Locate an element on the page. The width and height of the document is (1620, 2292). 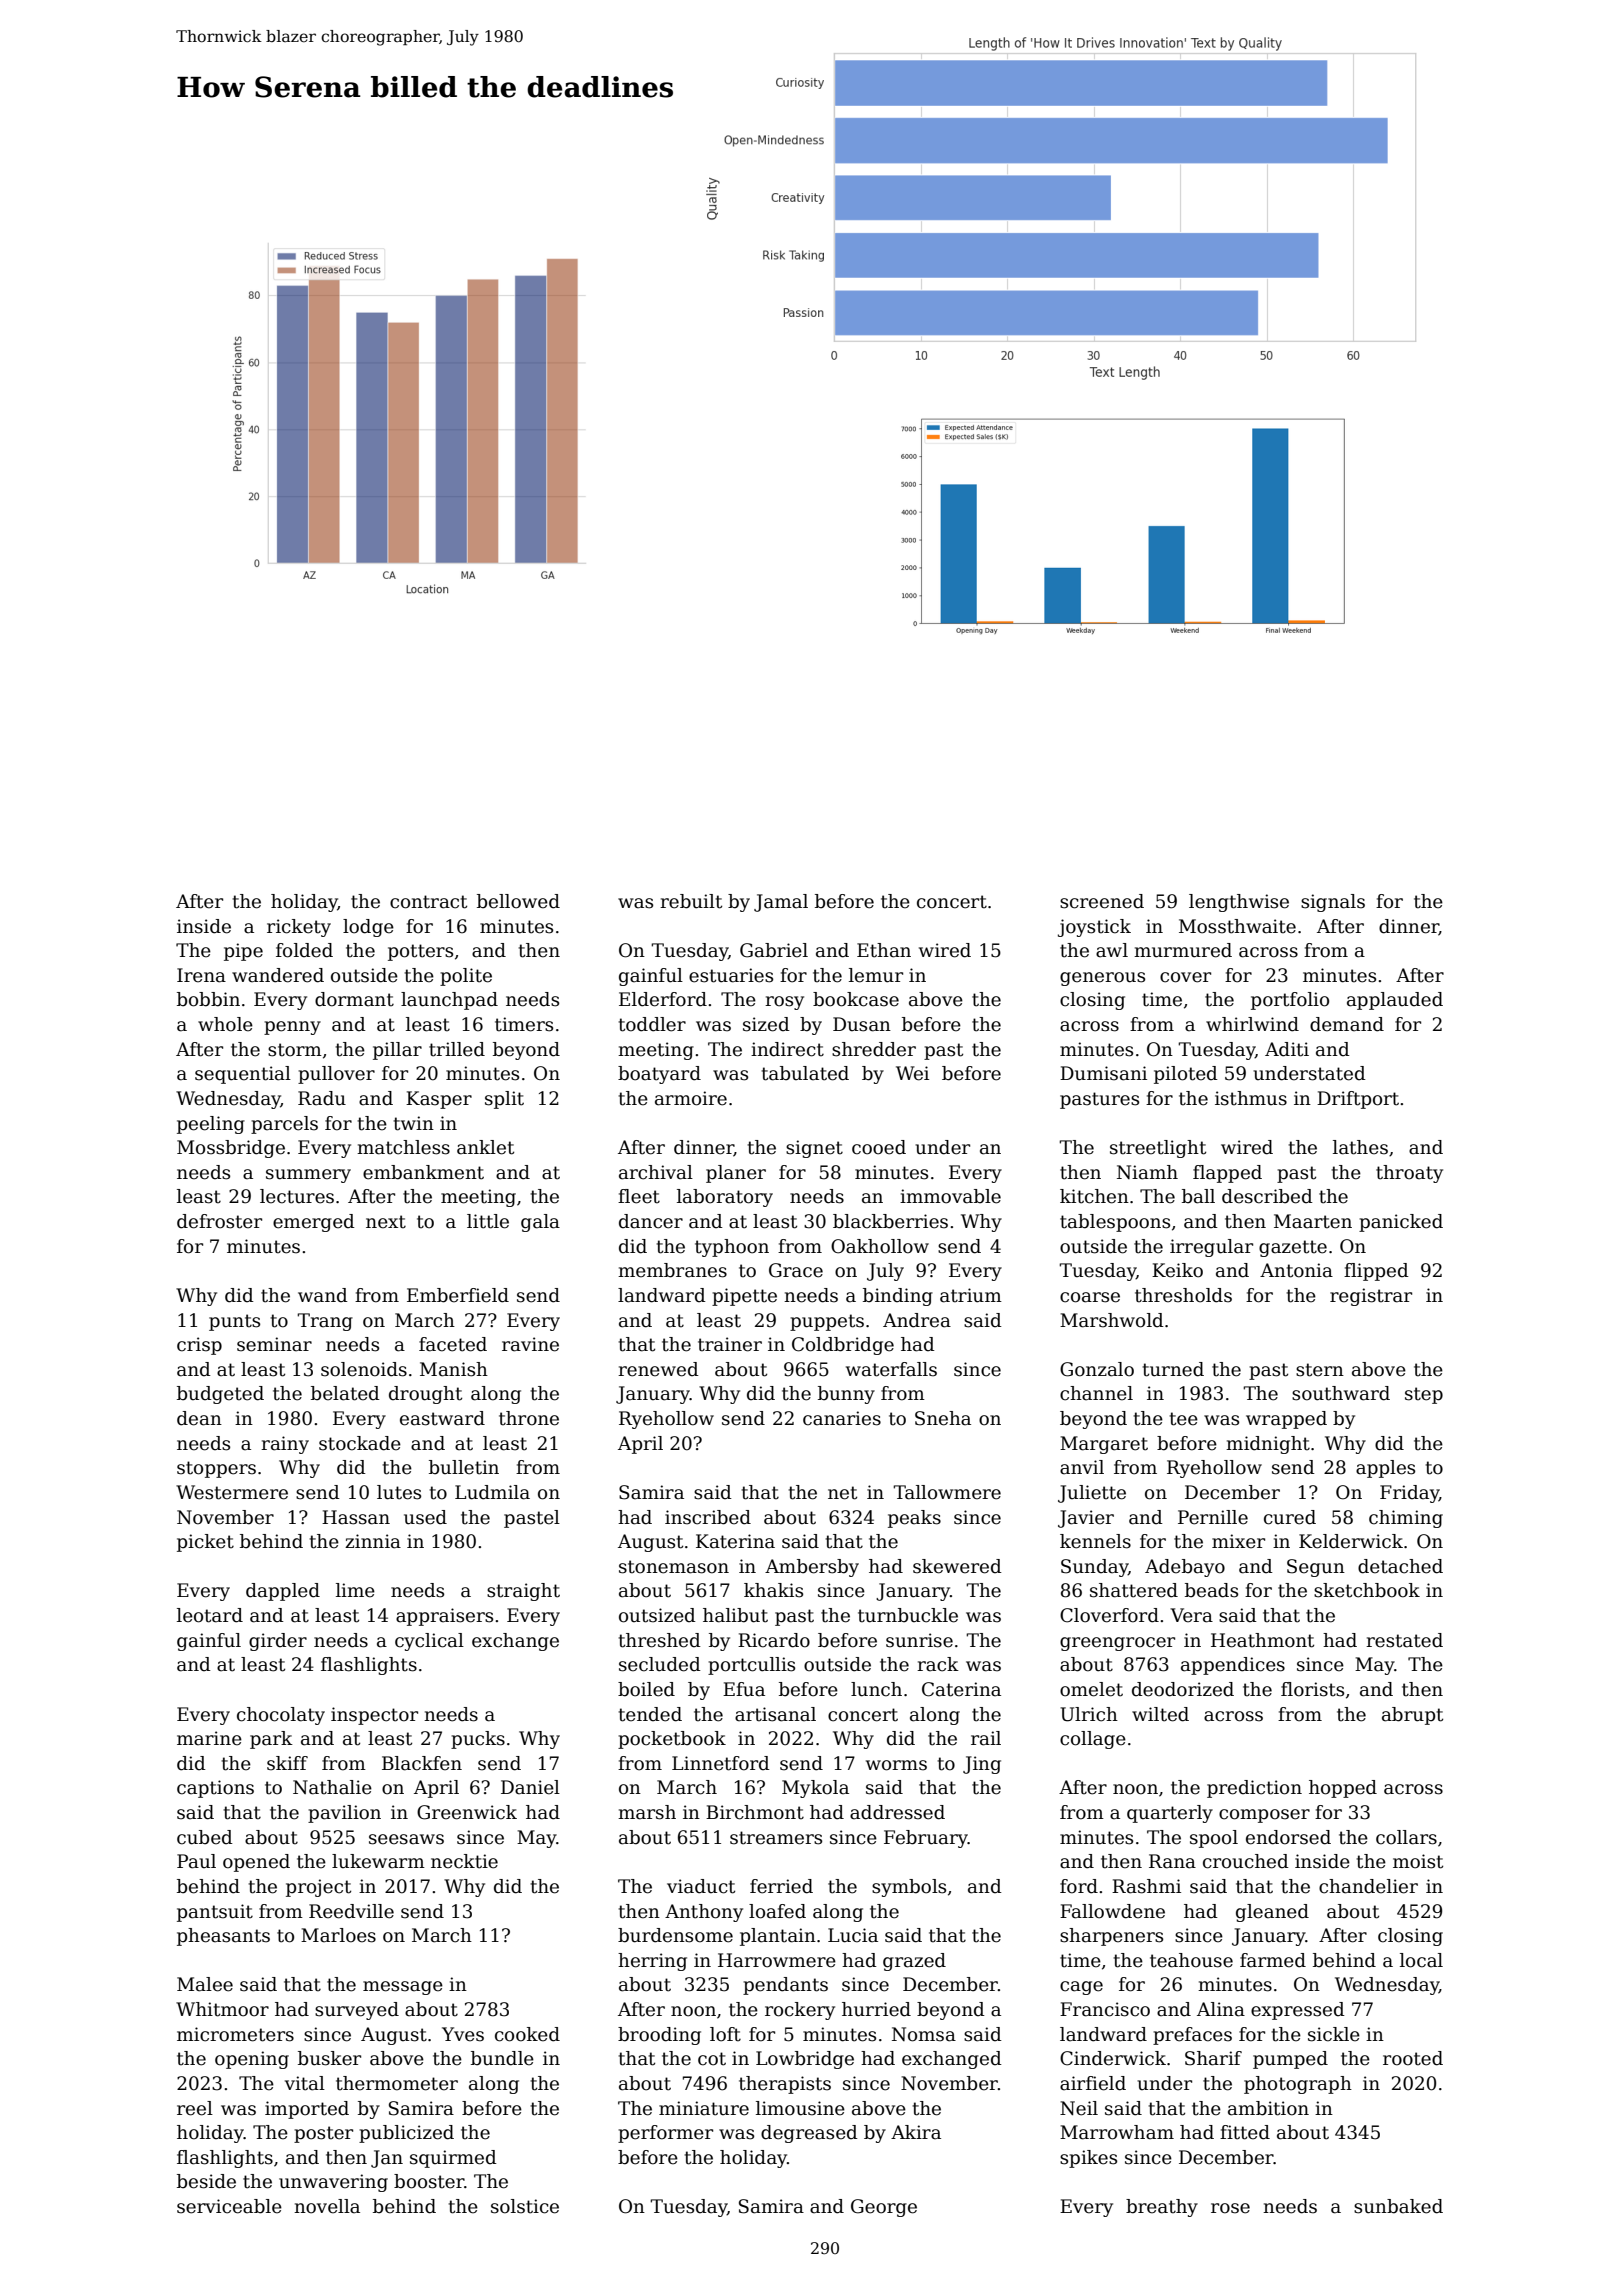
photograph is located at coordinates (1298, 2085).
